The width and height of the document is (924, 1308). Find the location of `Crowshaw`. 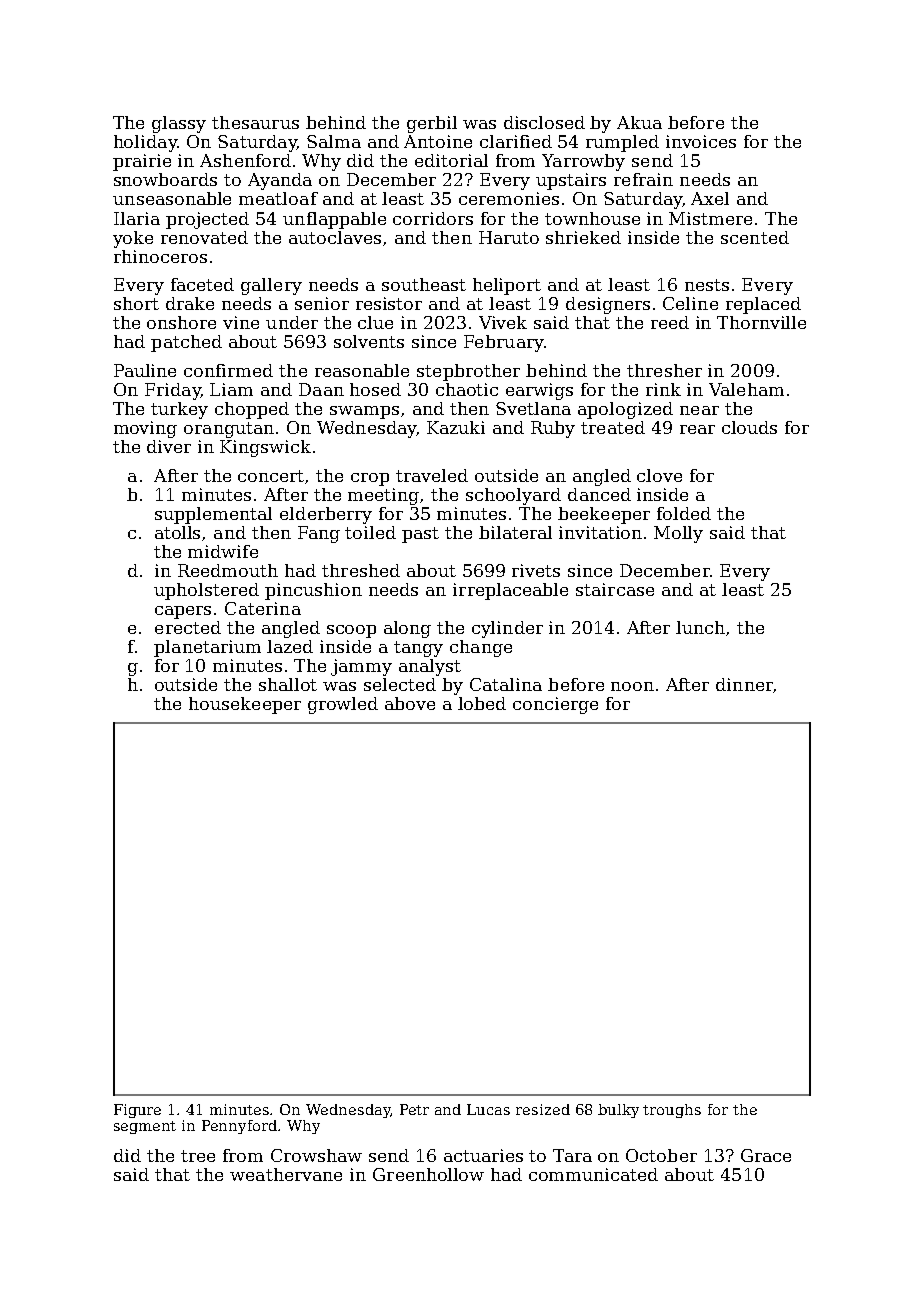

Crowshaw is located at coordinates (316, 1155).
